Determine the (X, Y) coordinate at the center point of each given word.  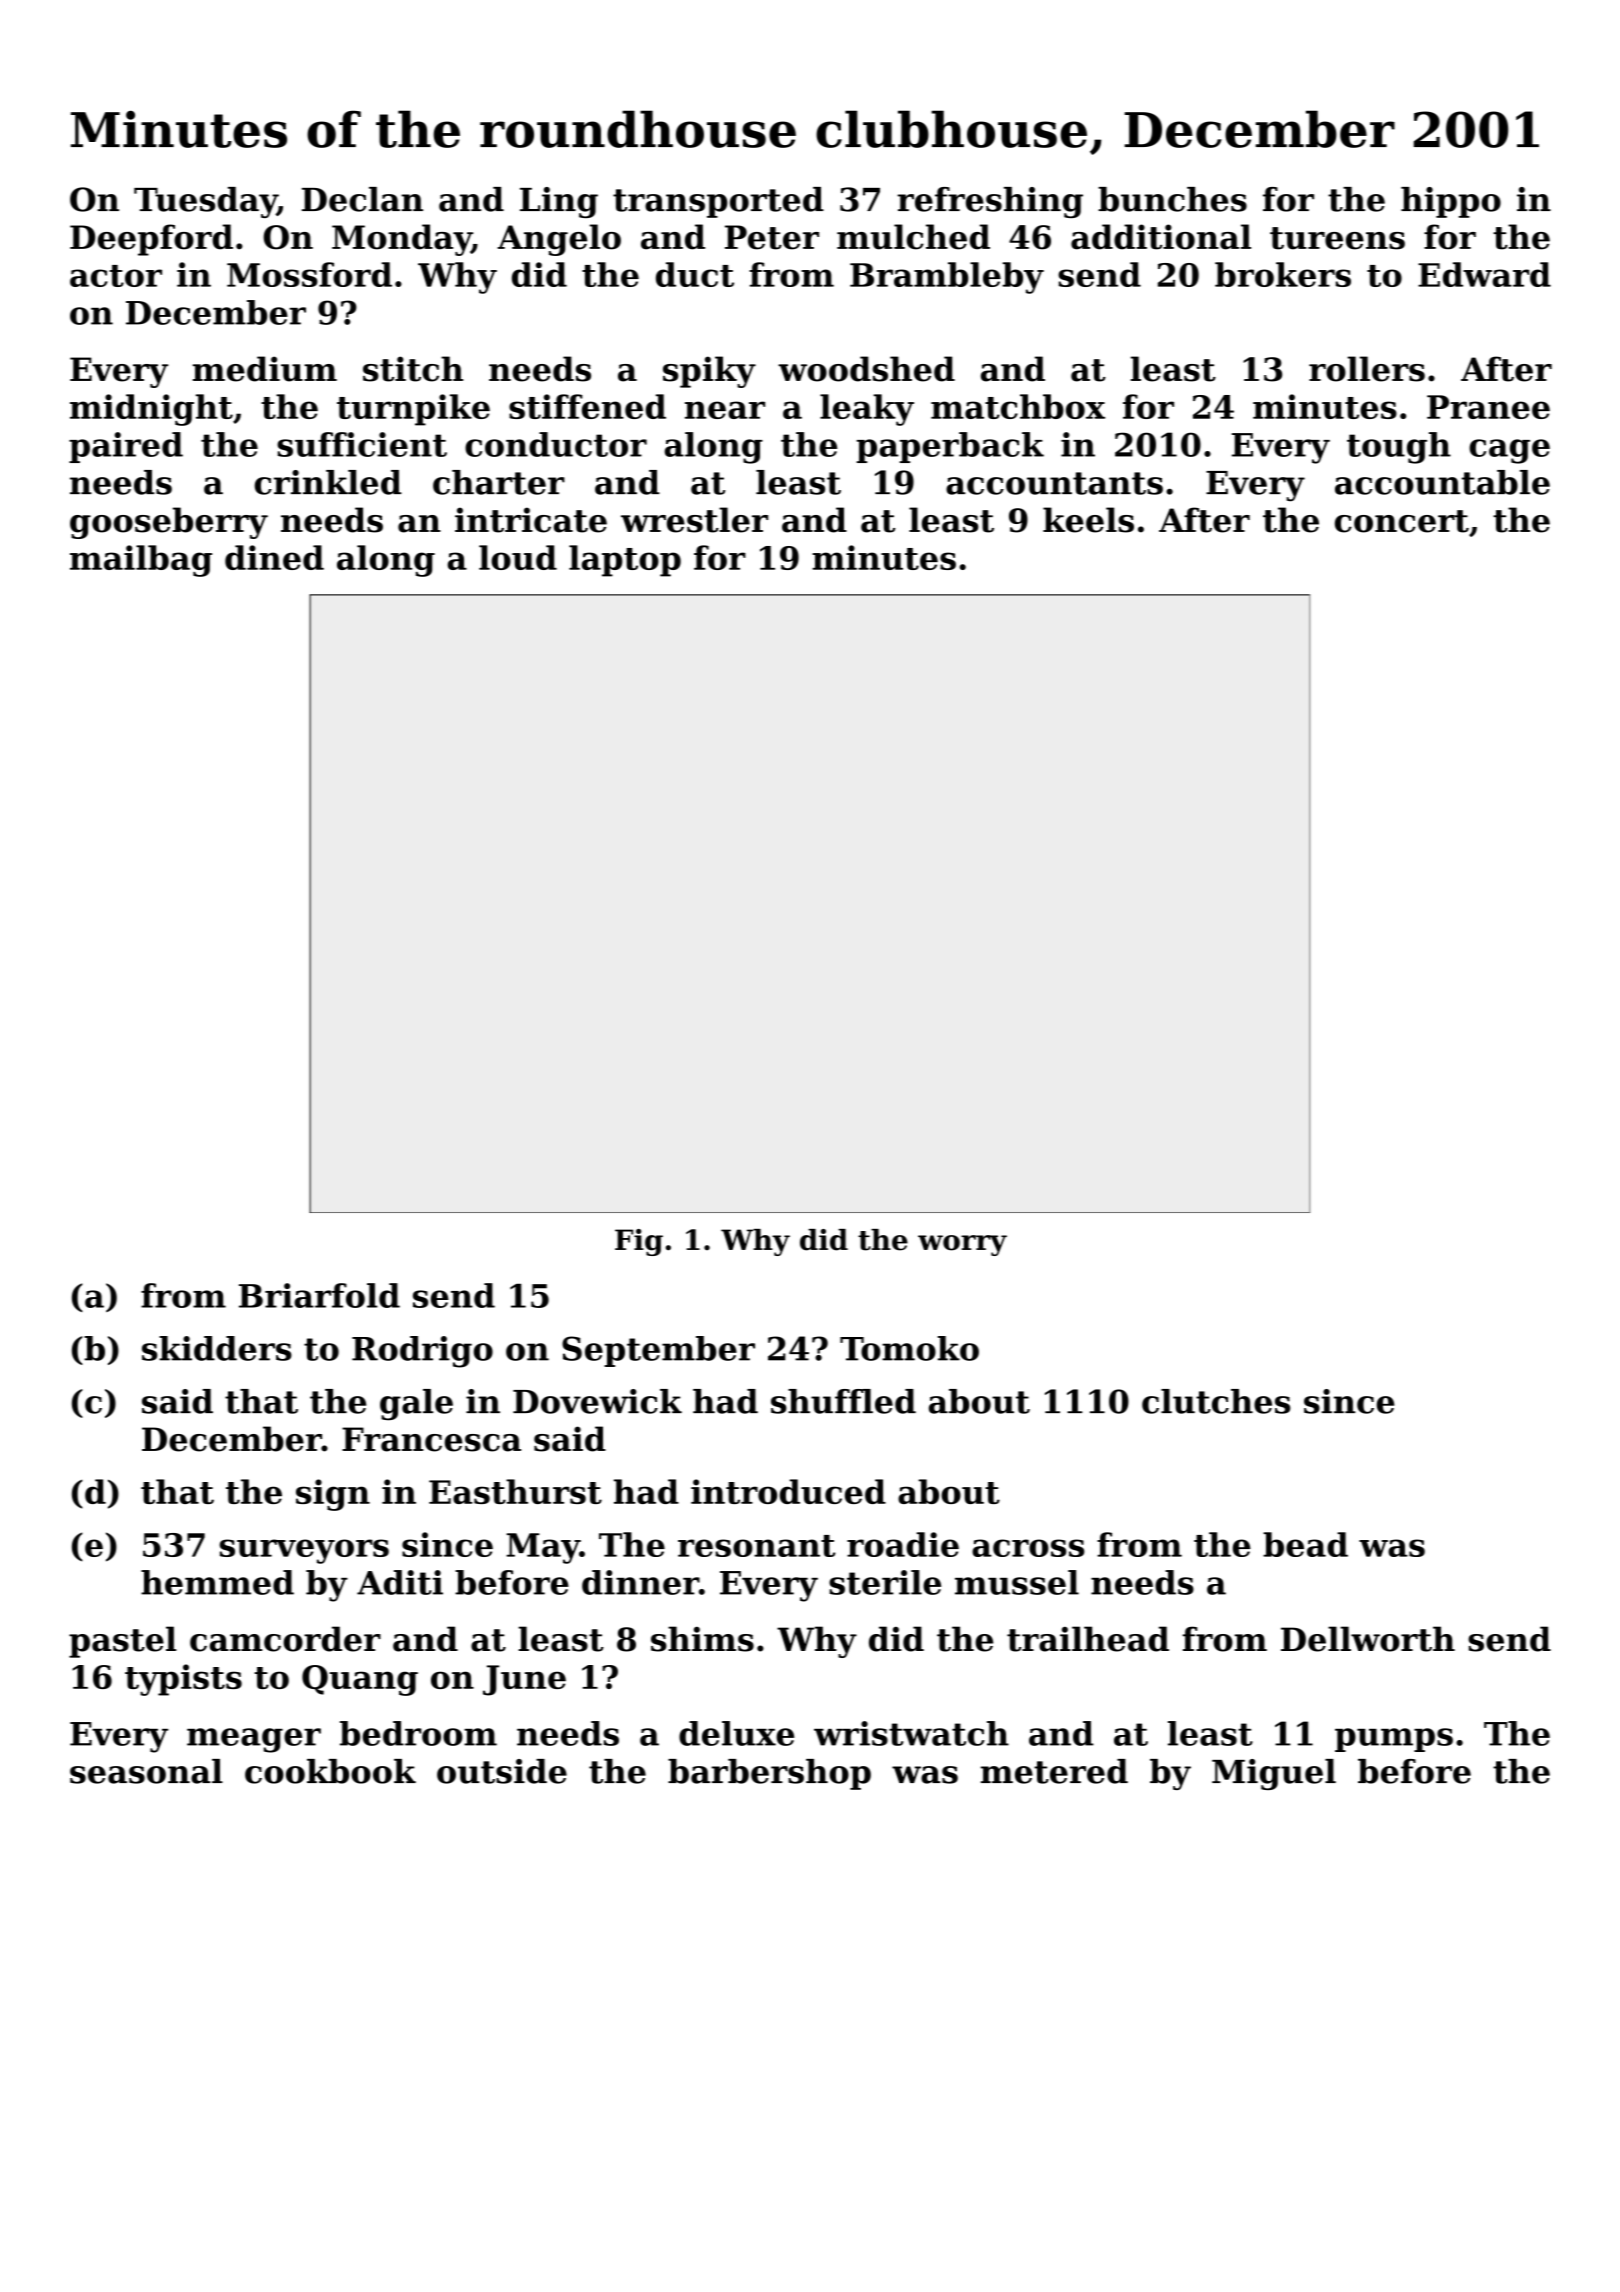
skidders (217, 1348)
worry (962, 1245)
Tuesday (205, 202)
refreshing (990, 202)
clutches (1216, 1401)
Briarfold (319, 1295)
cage (1509, 451)
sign (333, 1495)
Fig (639, 1242)
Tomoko (909, 1348)
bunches (1172, 199)
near (725, 410)
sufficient (362, 444)
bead (1305, 1544)
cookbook (330, 1771)
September (658, 1351)
